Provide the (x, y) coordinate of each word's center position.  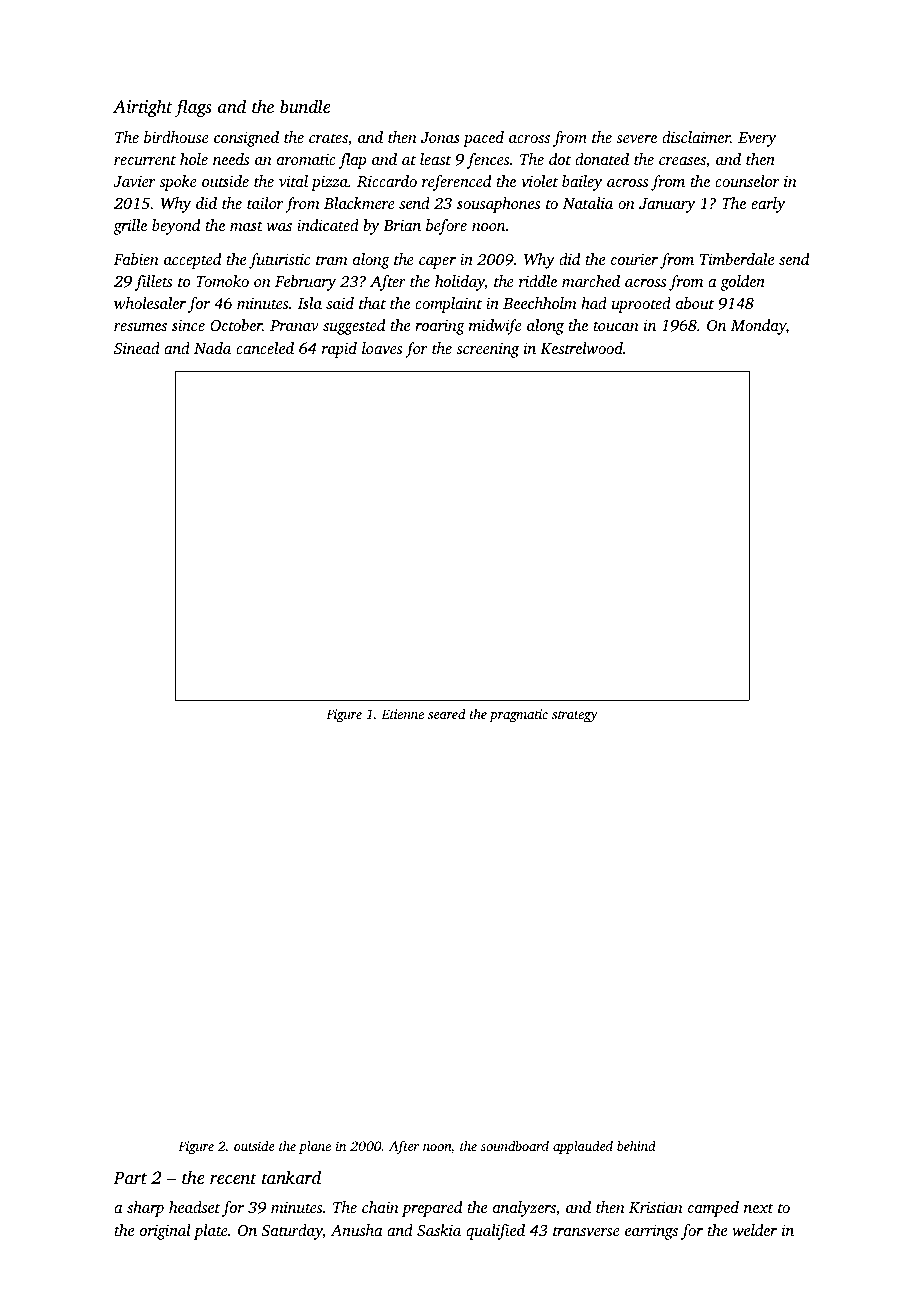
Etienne (402, 714)
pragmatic (518, 715)
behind (636, 1146)
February (305, 283)
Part (130, 1177)
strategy (575, 716)
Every (757, 139)
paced (483, 139)
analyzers (524, 1209)
